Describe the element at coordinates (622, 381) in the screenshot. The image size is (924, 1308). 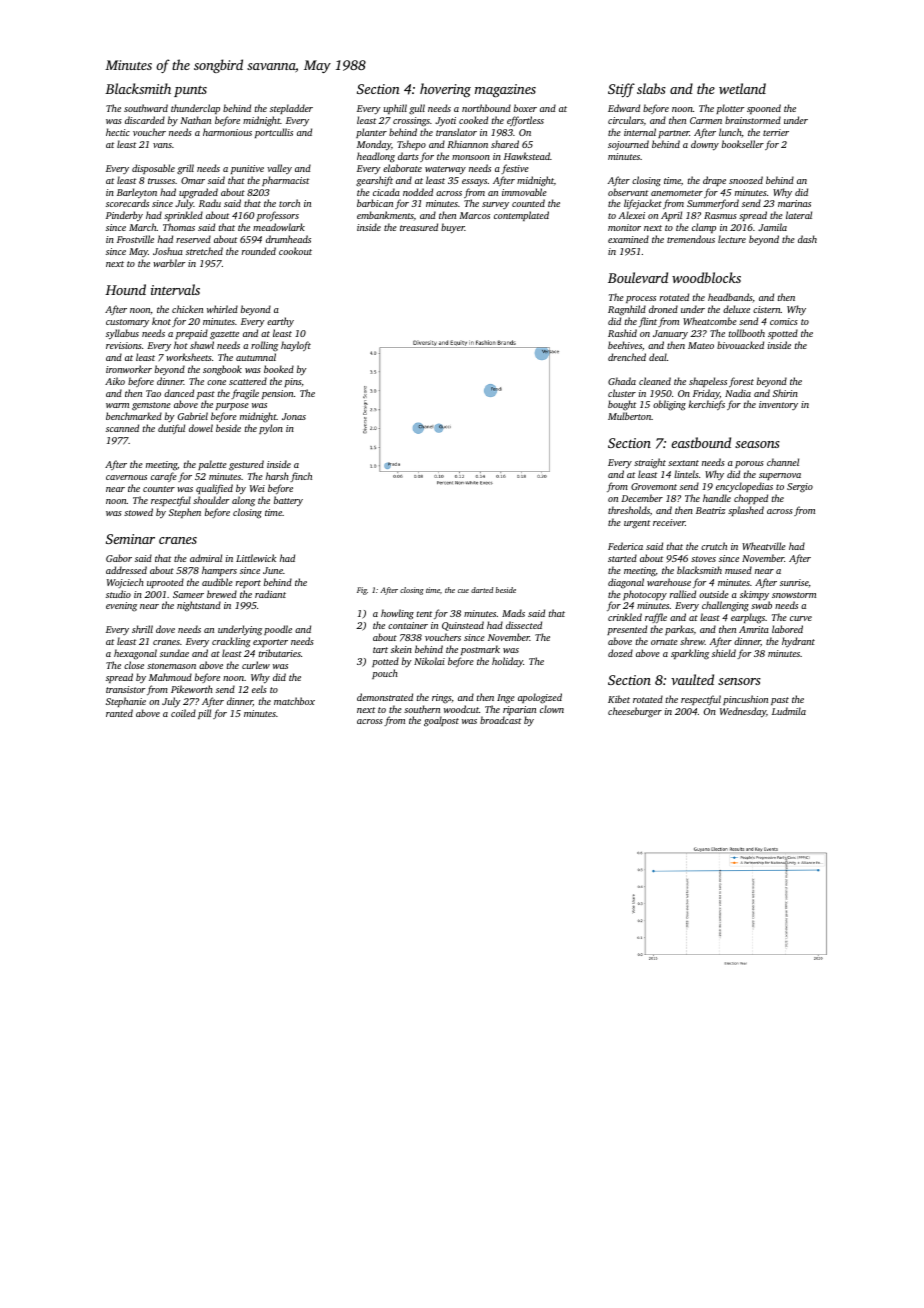
I see `Ghada` at that location.
